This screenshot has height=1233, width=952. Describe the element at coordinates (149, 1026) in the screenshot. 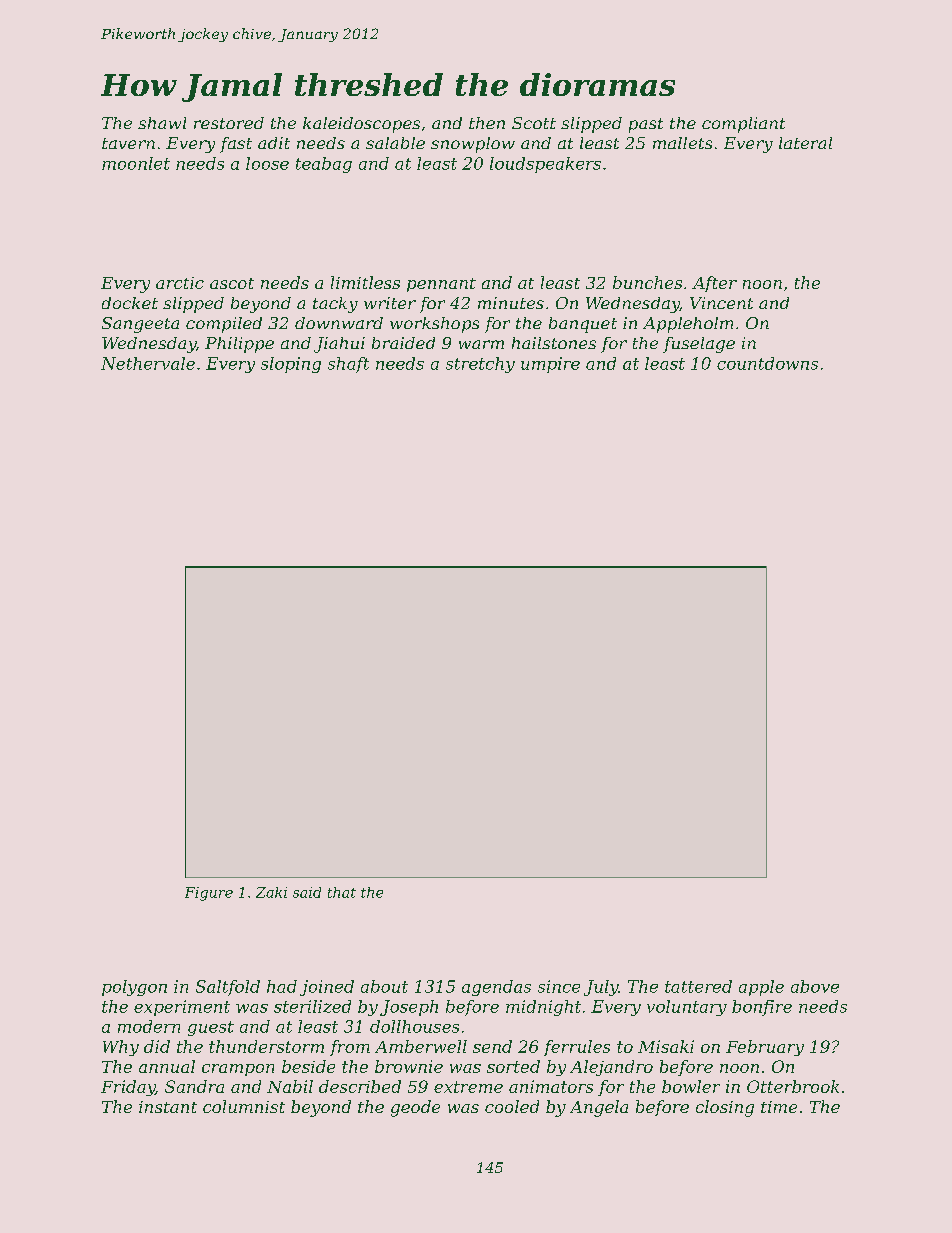

I see `modern` at that location.
